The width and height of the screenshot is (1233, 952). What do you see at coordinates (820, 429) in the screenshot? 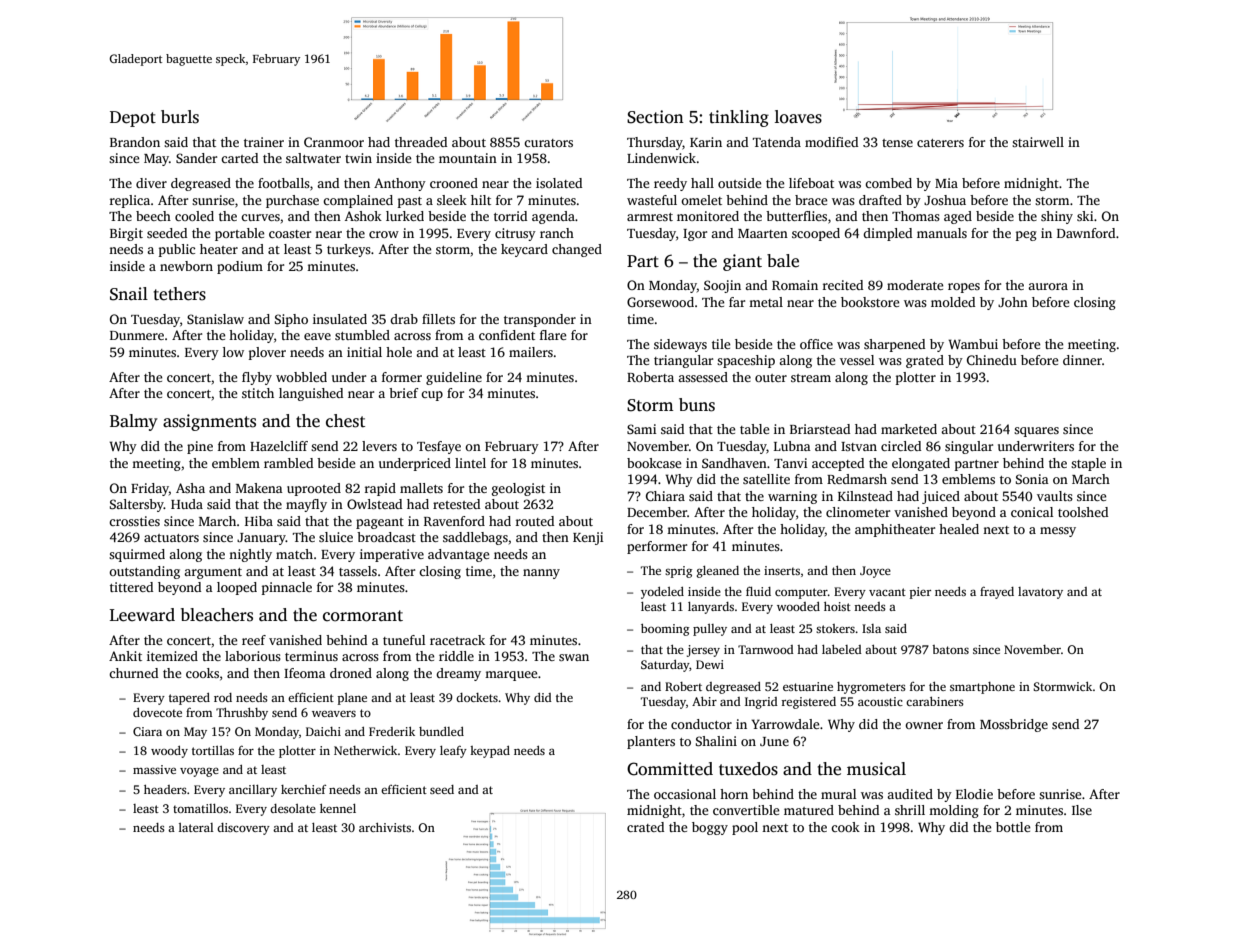
I see `Briarstead` at bounding box center [820, 429].
